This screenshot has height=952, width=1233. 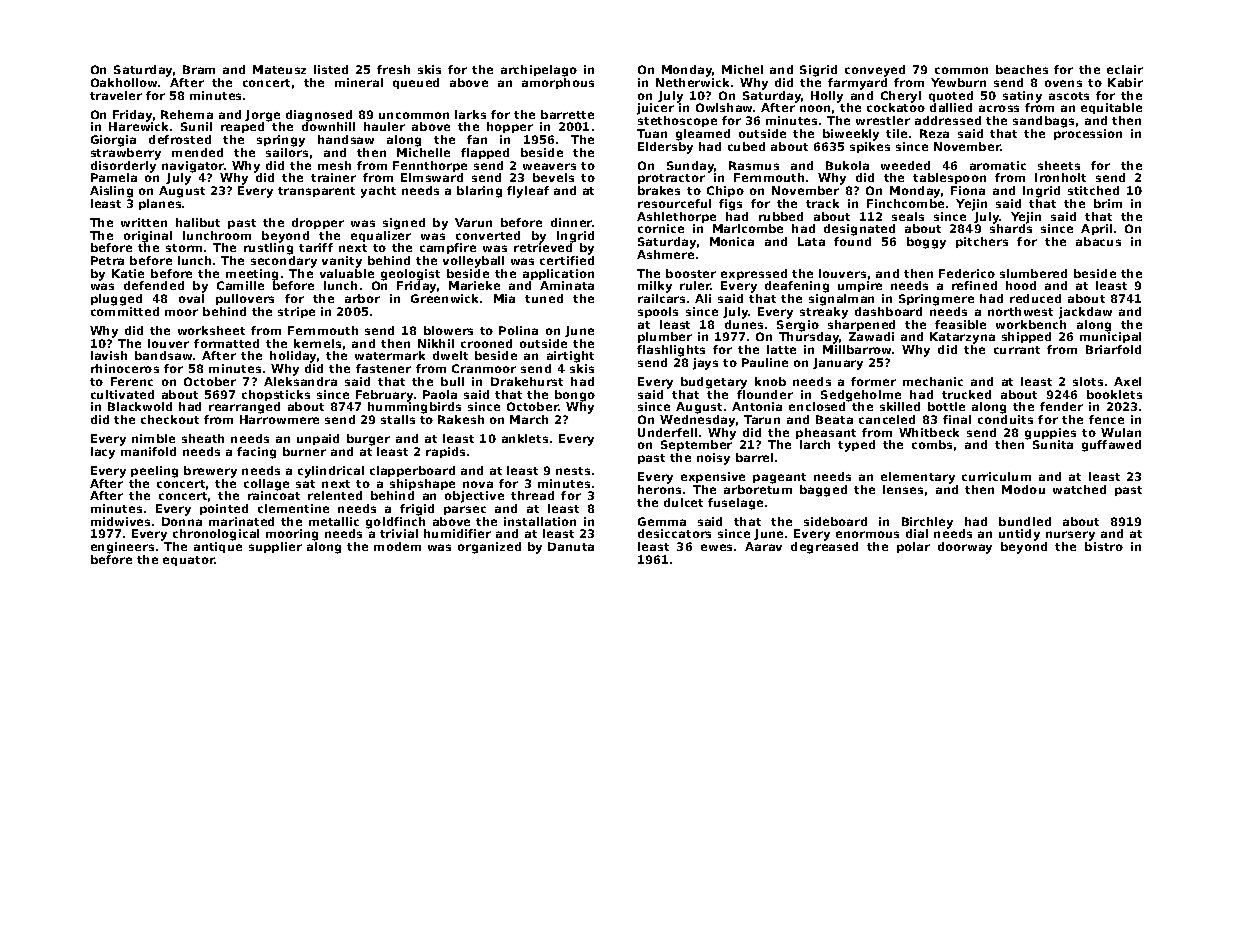 I want to click on listed, so click(x=331, y=69).
